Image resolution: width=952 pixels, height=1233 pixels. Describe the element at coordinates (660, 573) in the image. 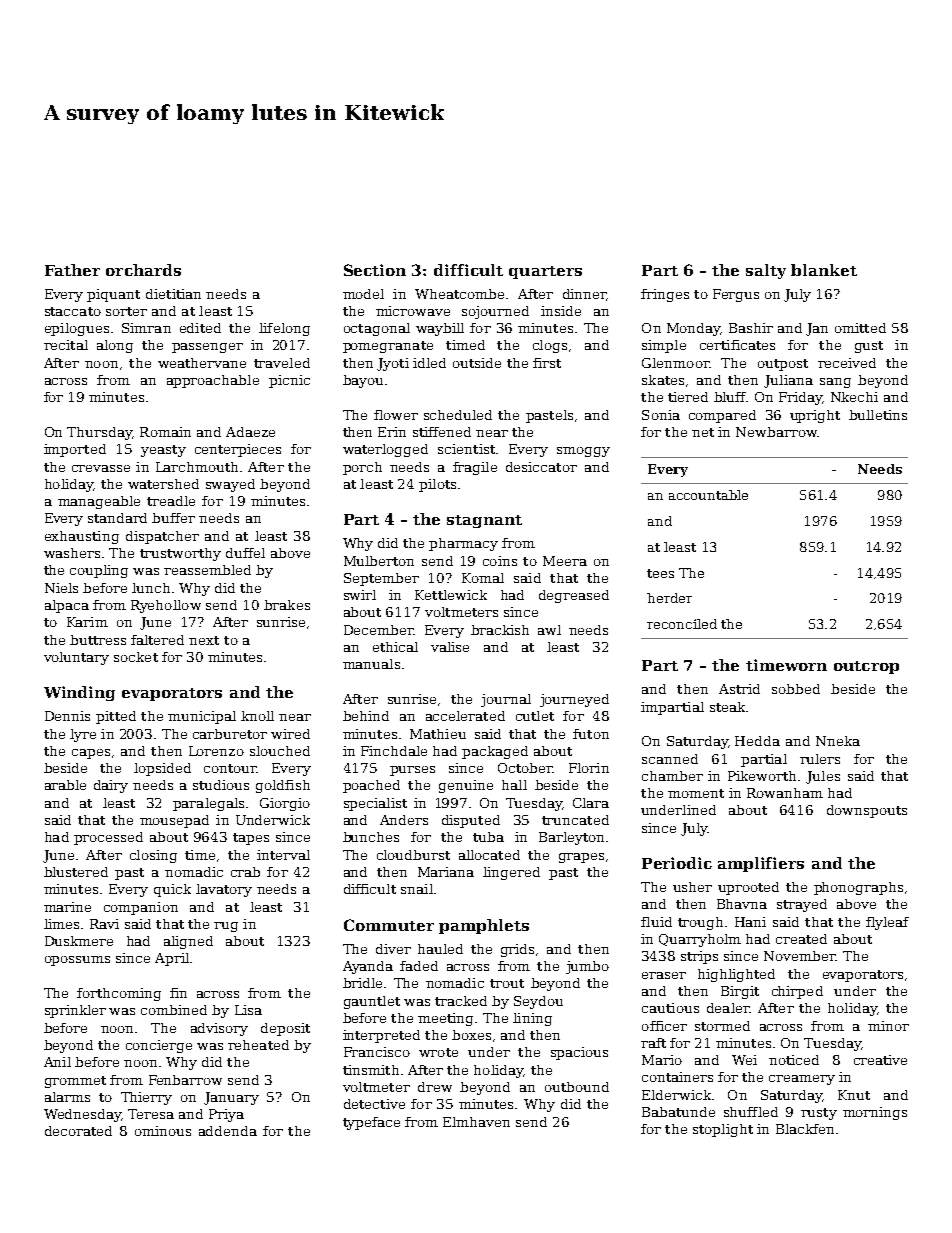

I see `tees` at that location.
